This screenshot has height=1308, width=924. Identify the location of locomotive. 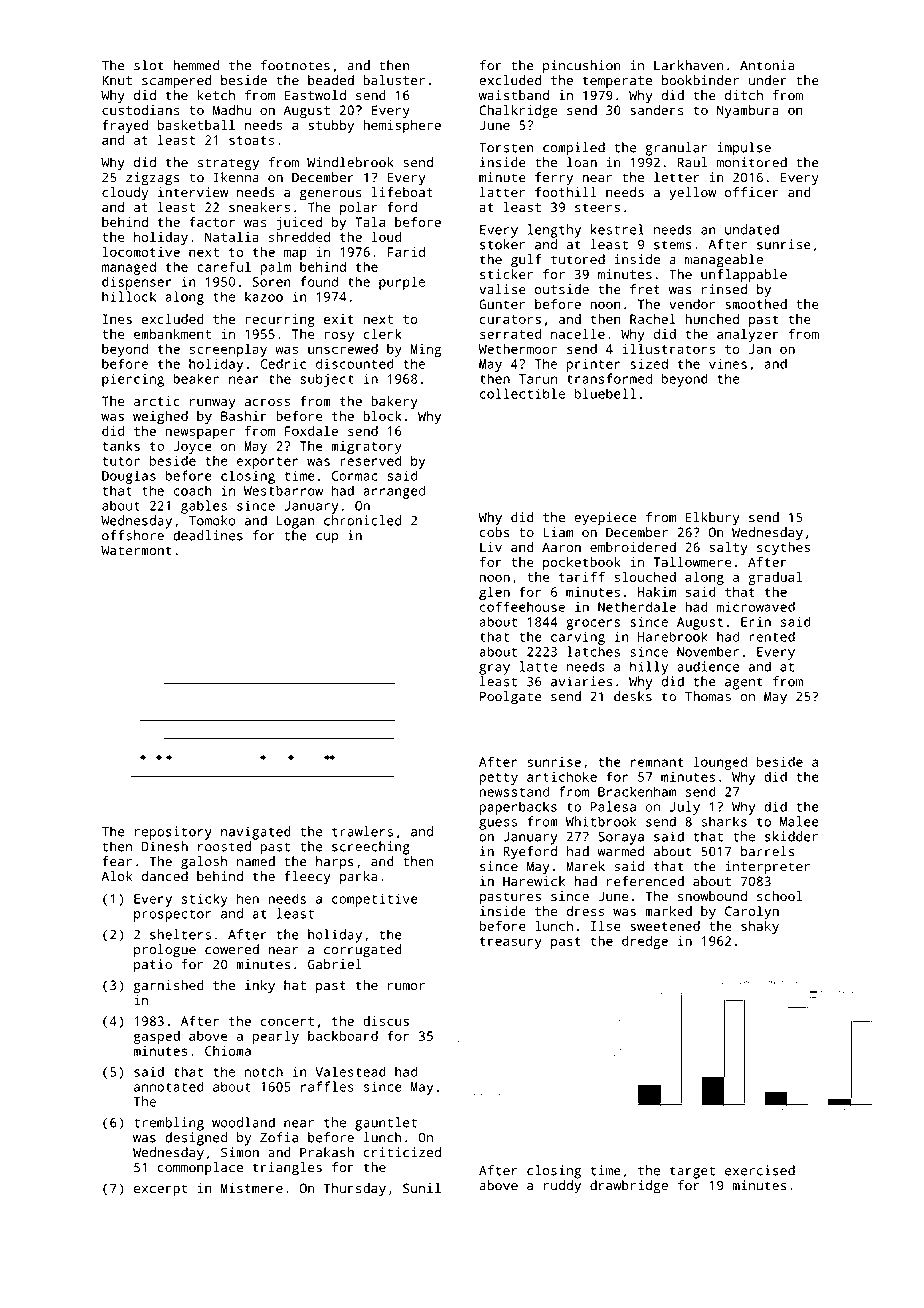
(141, 251).
